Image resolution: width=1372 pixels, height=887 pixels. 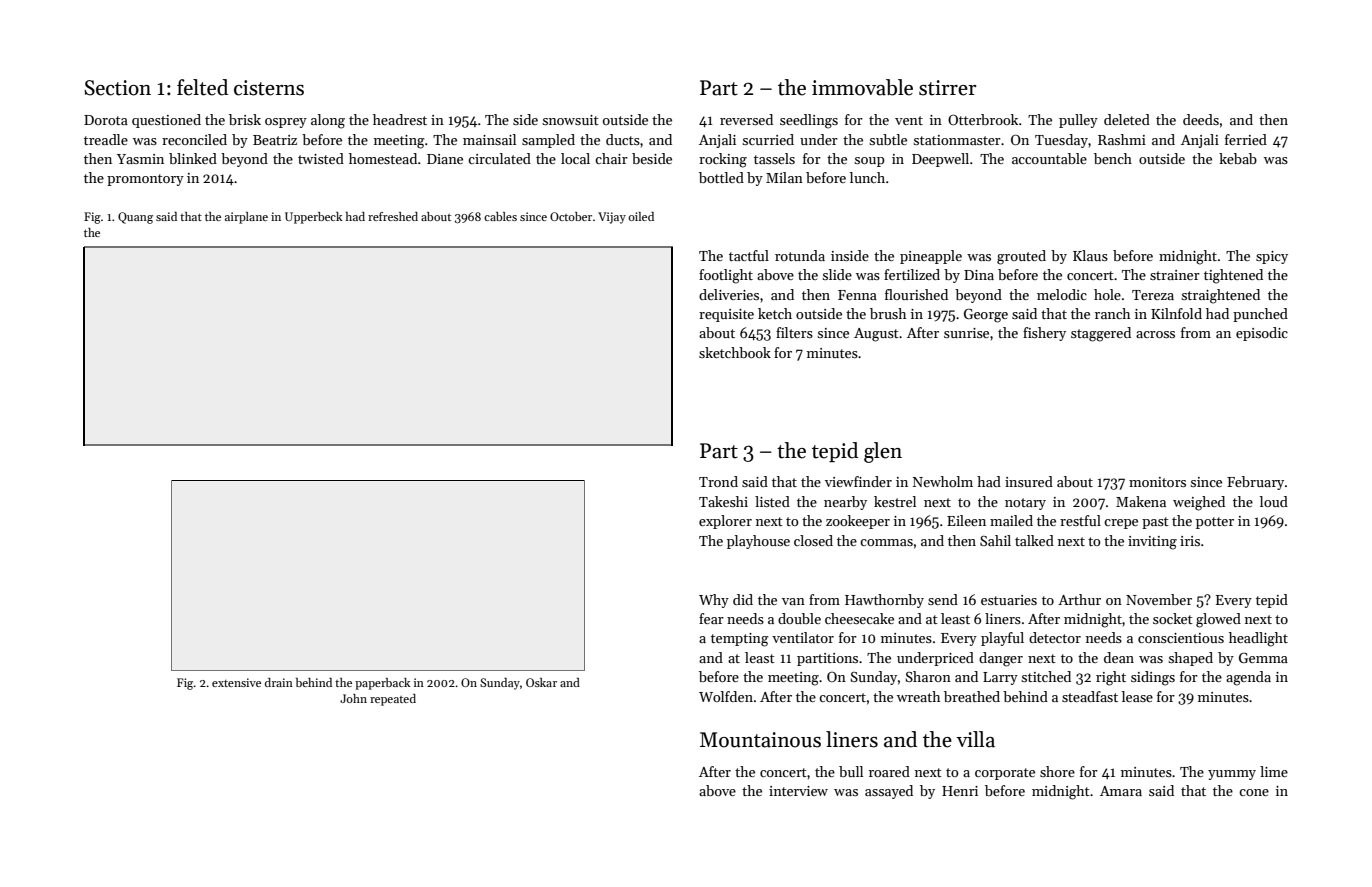 I want to click on Why, so click(x=714, y=601).
